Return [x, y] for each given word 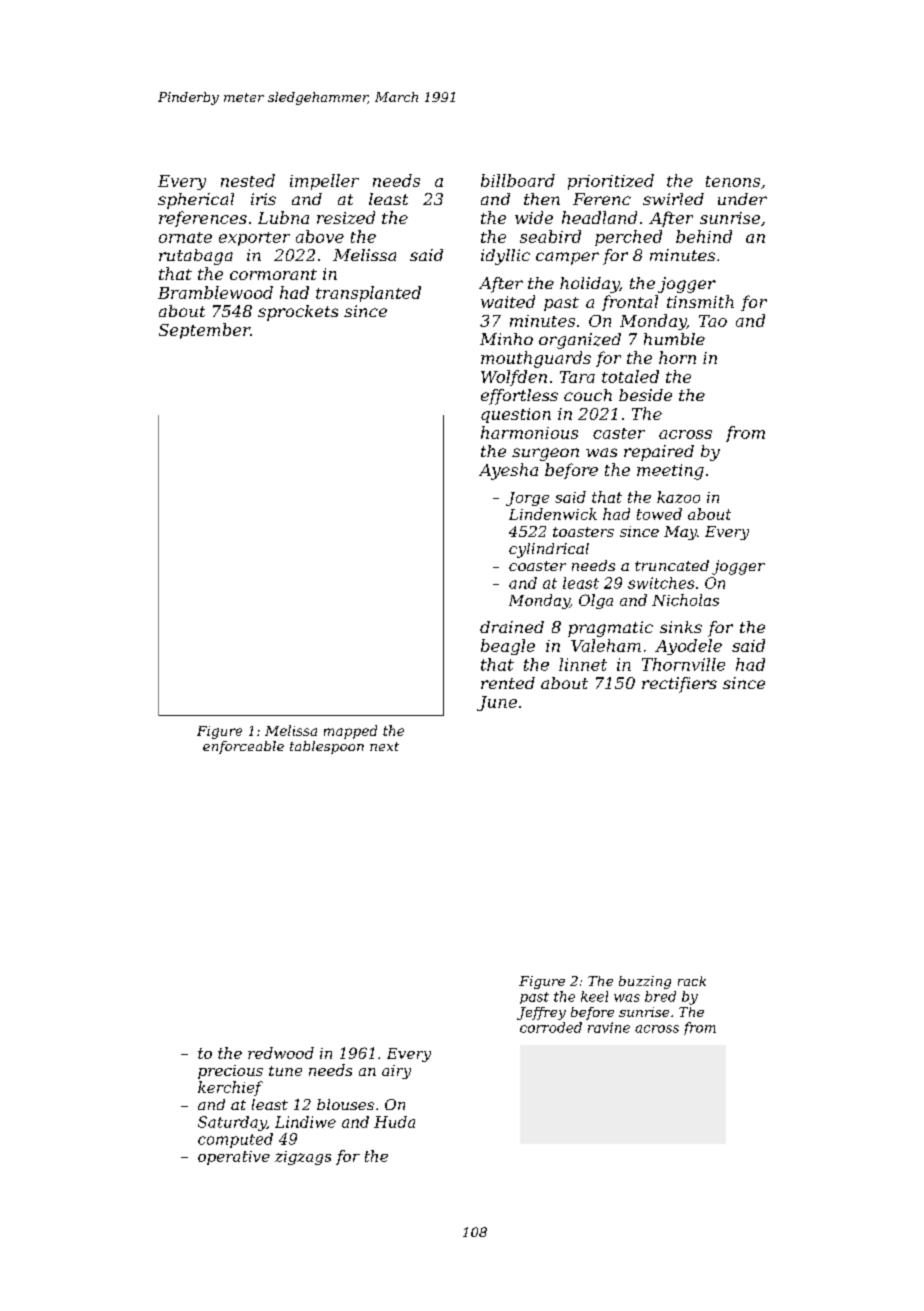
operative [234, 1158]
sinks [681, 627]
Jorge [527, 499]
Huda [394, 1122]
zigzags [303, 1158]
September [204, 331]
